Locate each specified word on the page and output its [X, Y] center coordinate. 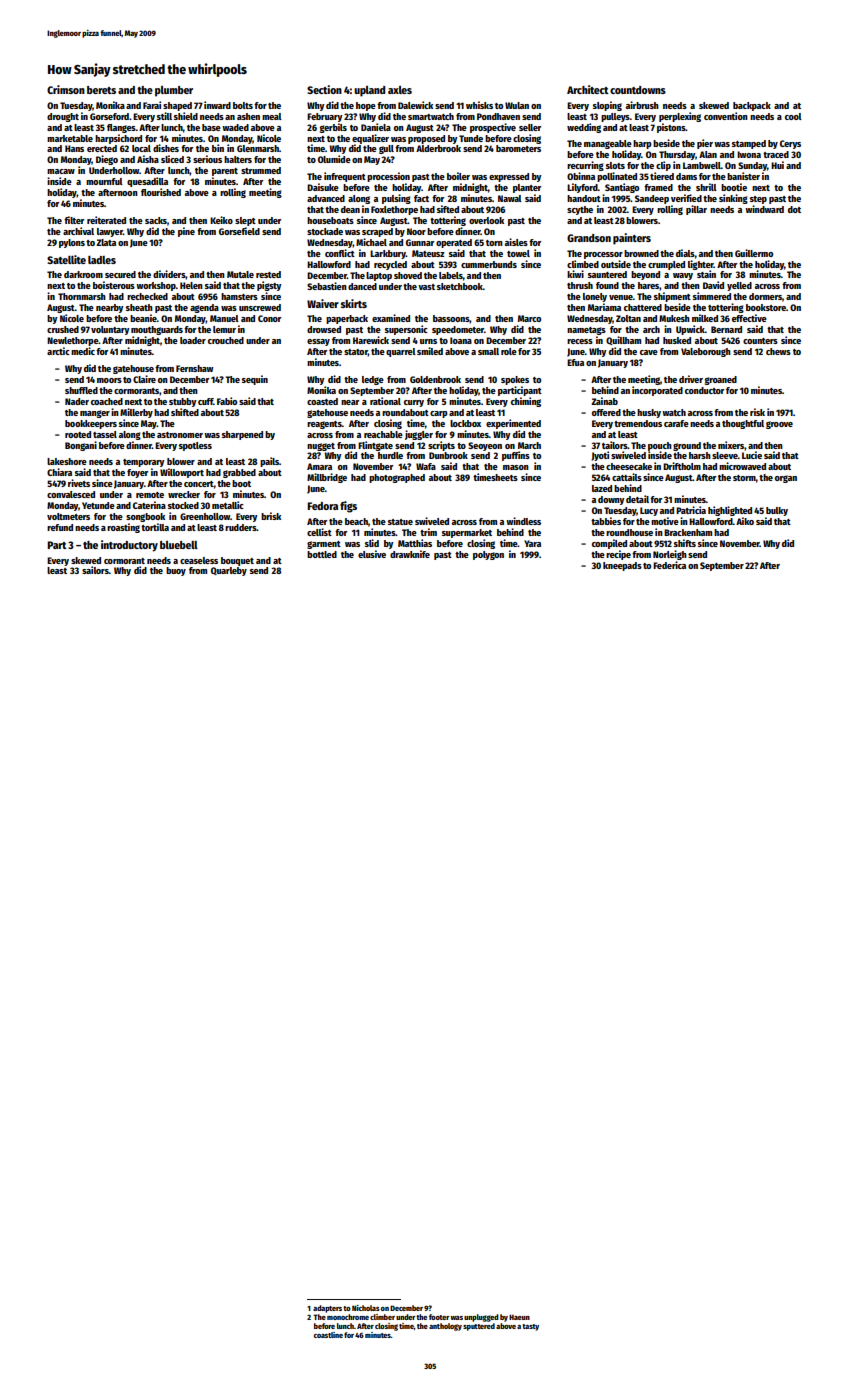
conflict [340, 253]
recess [580, 341]
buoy [176, 571]
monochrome [348, 1317]
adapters [327, 1309]
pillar [696, 210]
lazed [602, 488]
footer [439, 1317]
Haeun [519, 1317]
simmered [712, 296]
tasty [530, 1327]
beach [356, 521]
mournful [104, 181]
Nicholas [366, 1308]
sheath [139, 307]
